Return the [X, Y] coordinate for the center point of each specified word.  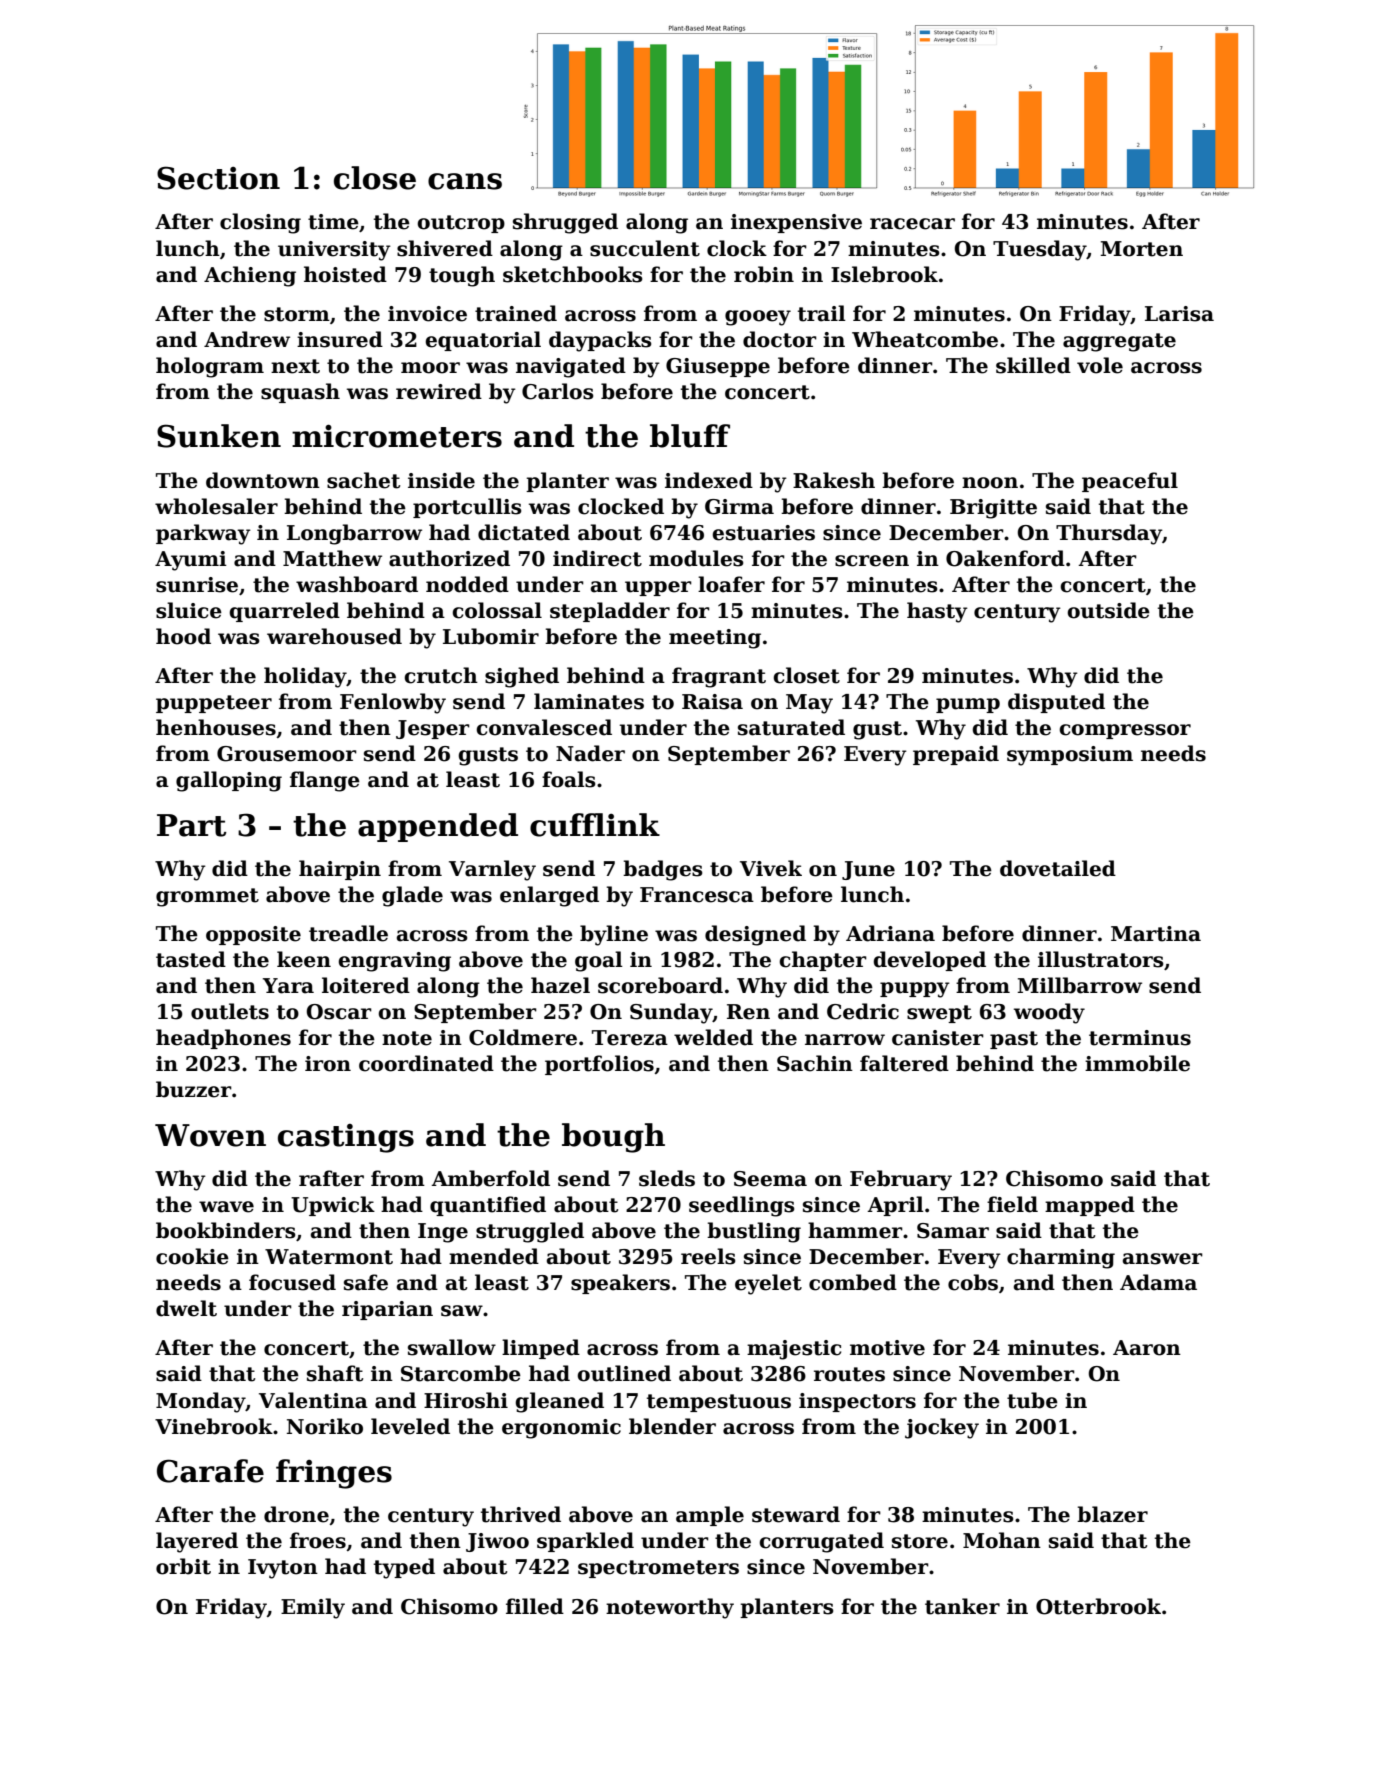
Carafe [210, 1471]
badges [663, 870]
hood [183, 636]
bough [613, 1138]
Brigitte [993, 509]
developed [929, 961]
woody [1049, 1013]
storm [297, 314]
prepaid [956, 755]
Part [192, 825]
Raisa [712, 702]
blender [672, 1426]
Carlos [558, 391]
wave [226, 1207]
